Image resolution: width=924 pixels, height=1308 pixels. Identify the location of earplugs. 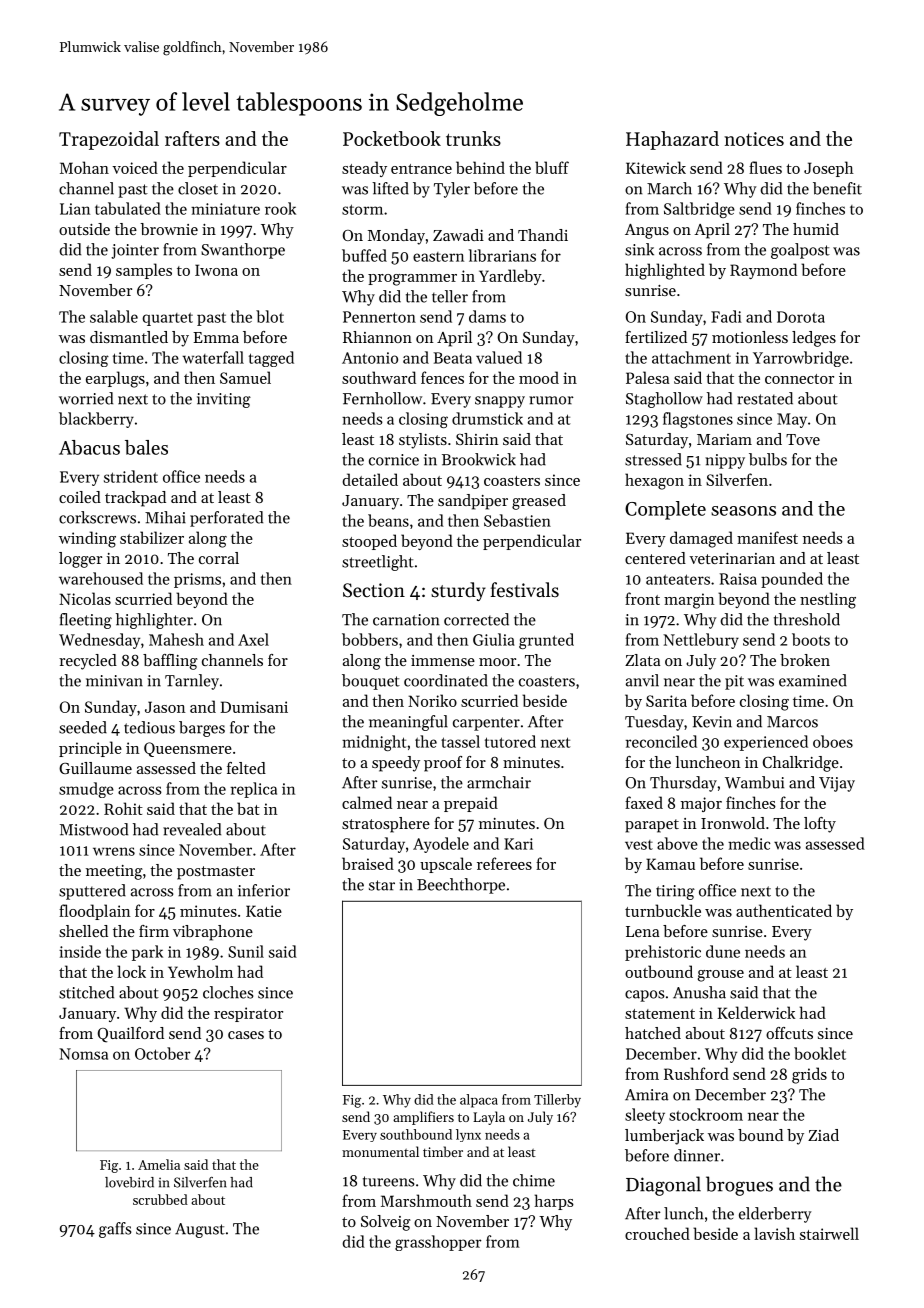
(115, 379).
